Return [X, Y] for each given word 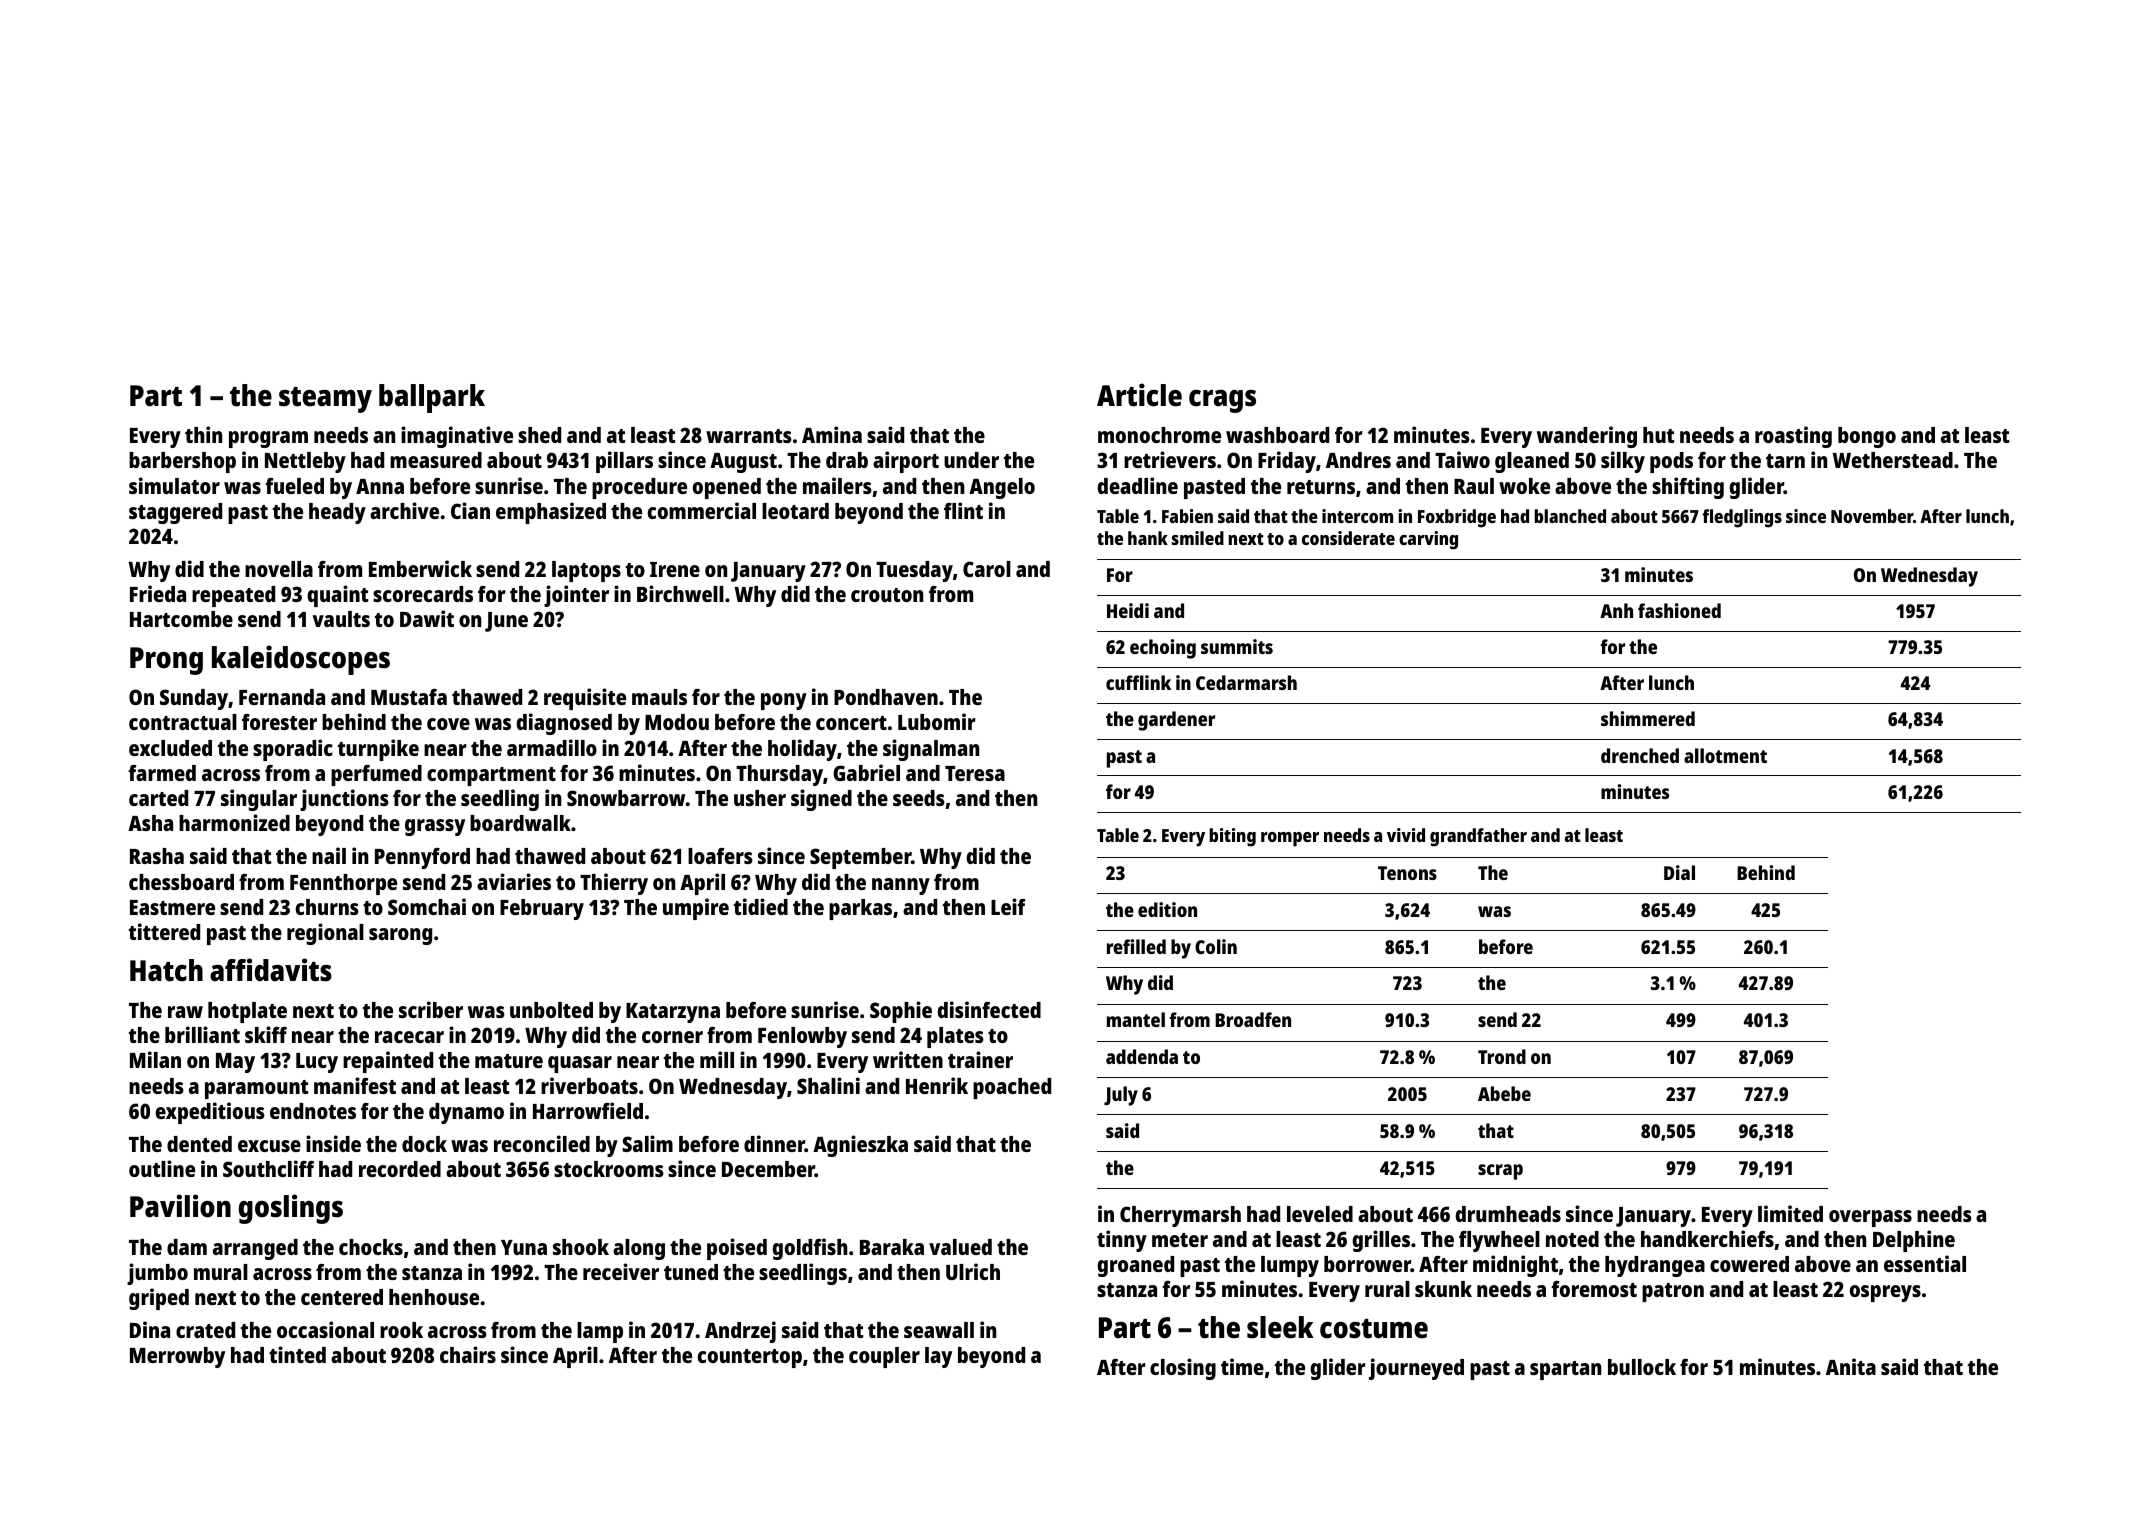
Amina [832, 434]
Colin [1216, 946]
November [1872, 516]
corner [672, 1037]
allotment [1725, 755]
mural [221, 1272]
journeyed [1416, 1369]
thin [203, 434]
